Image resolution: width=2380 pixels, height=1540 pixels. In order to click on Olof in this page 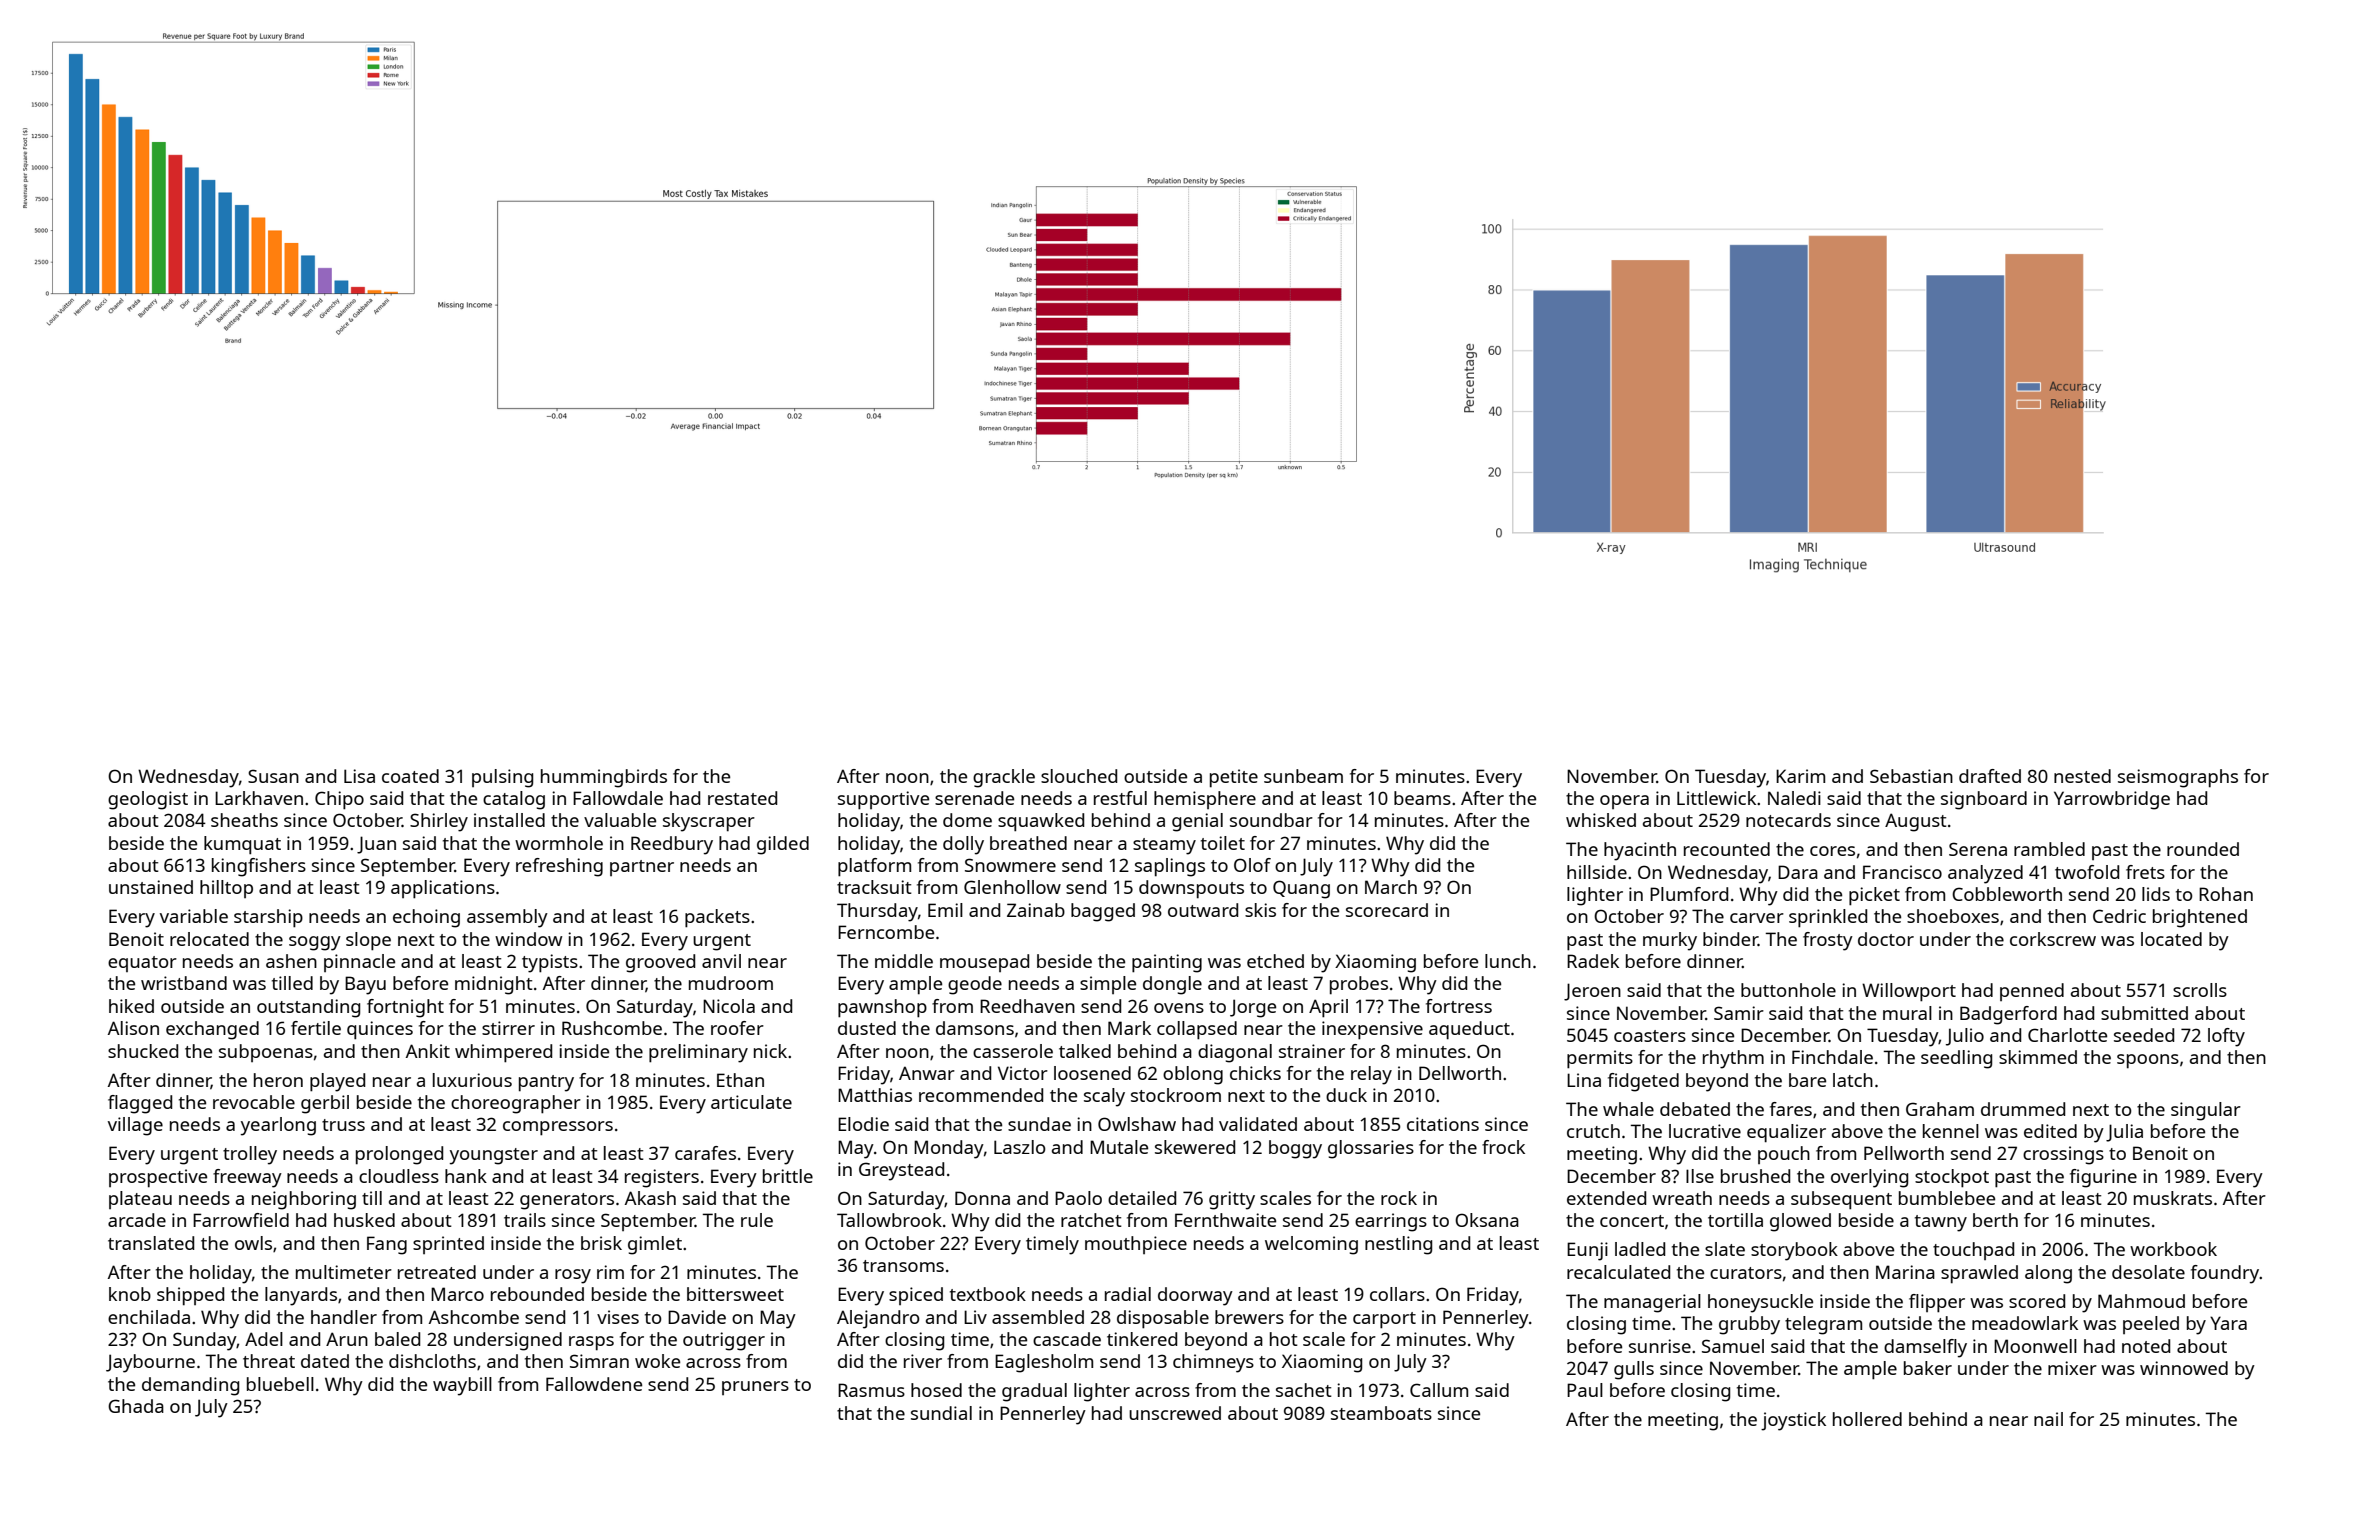, I will do `click(1252, 865)`.
